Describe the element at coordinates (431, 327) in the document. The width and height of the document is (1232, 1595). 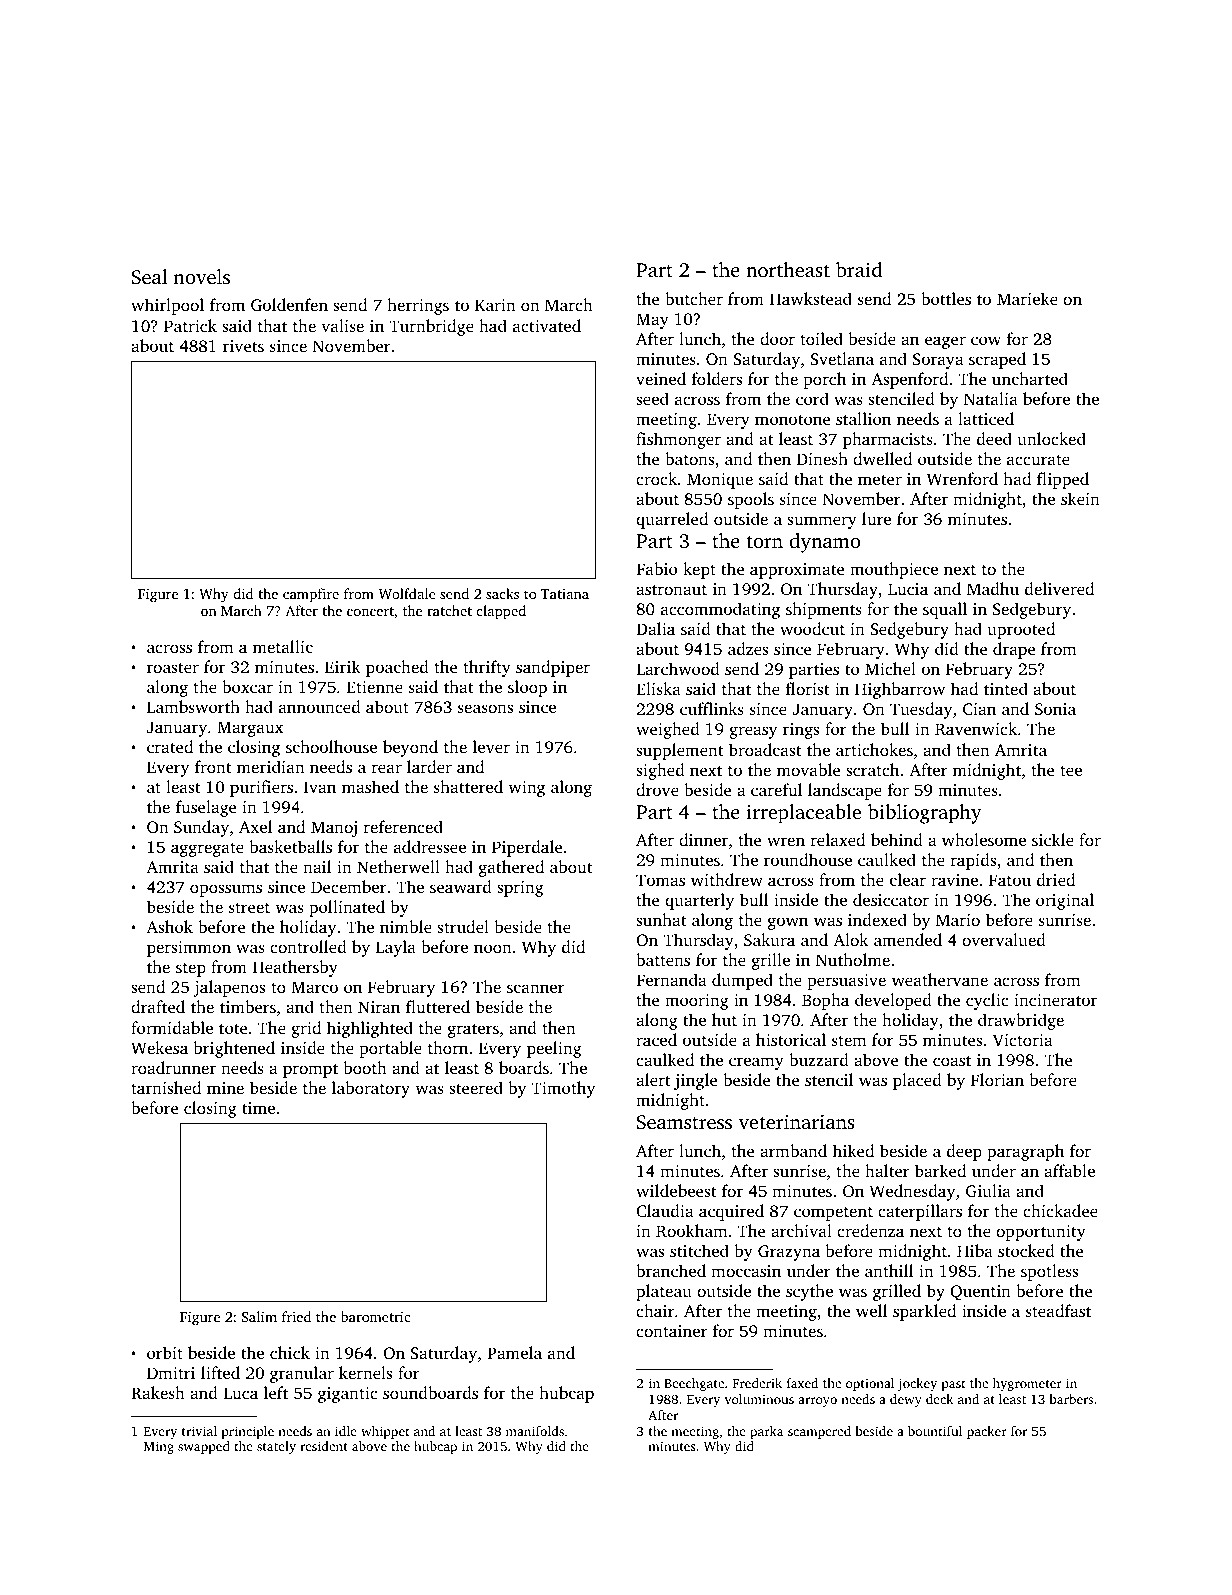
I see `Turnbridge` at that location.
